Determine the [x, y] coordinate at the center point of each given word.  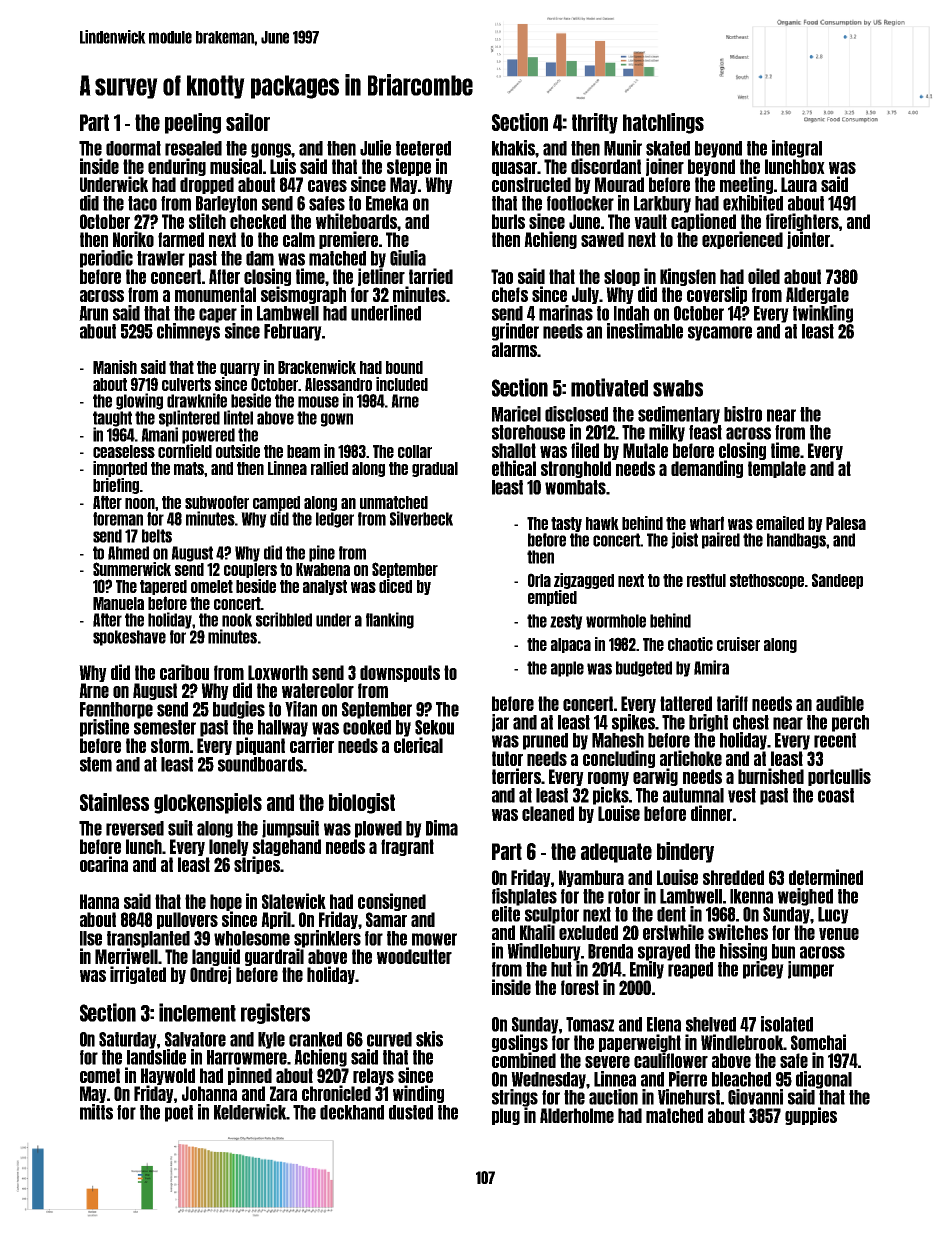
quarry [240, 369]
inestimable [645, 331]
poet [179, 1113]
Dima [442, 828]
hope [226, 902]
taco [142, 203]
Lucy [833, 915]
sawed [602, 239]
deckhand [352, 1112]
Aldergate [817, 295]
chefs [510, 294]
